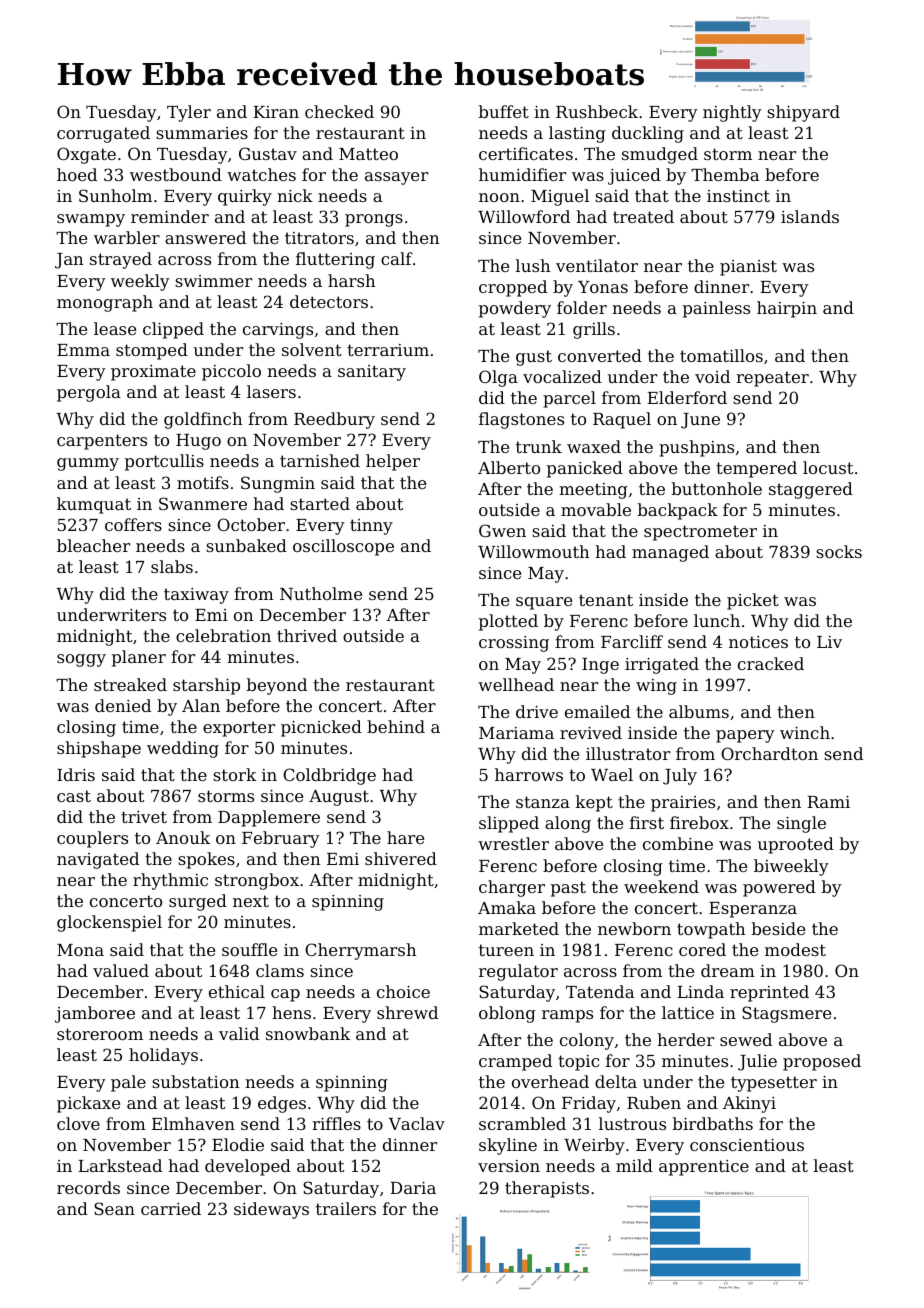  Describe the element at coordinates (339, 111) in the screenshot. I see `checked` at that location.
